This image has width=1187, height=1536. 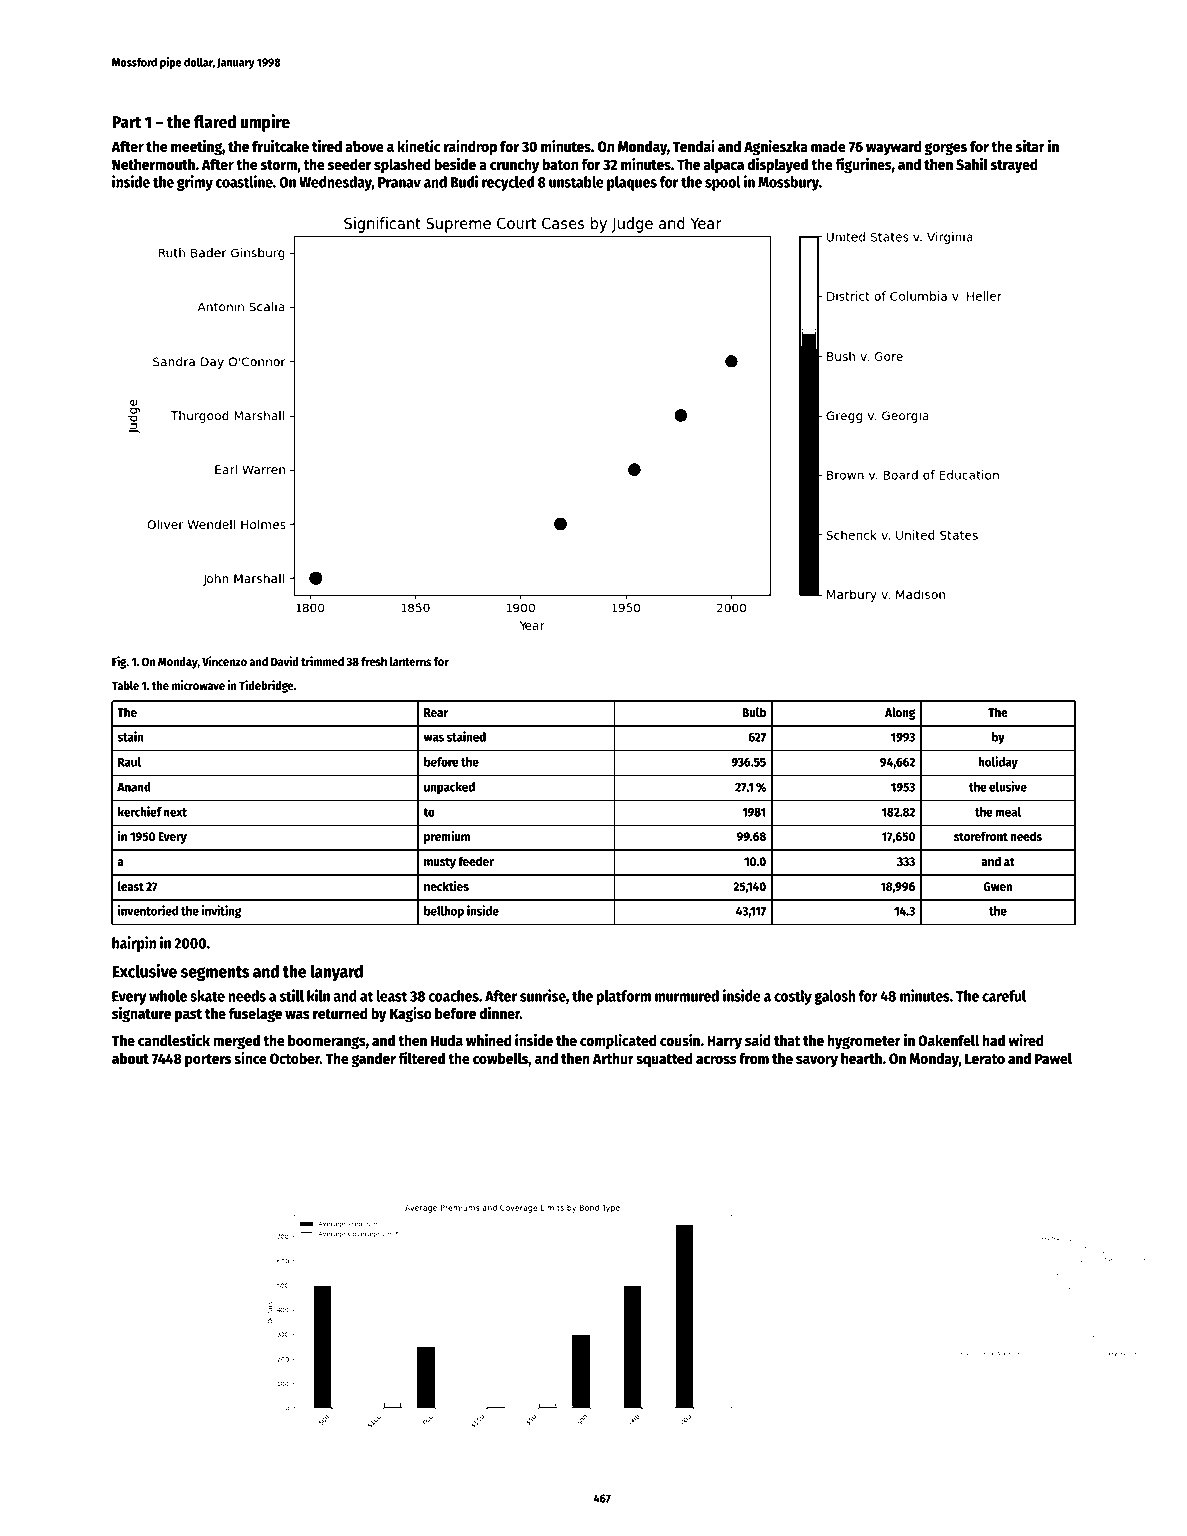 What do you see at coordinates (754, 712) in the image?
I see `Bulb` at bounding box center [754, 712].
